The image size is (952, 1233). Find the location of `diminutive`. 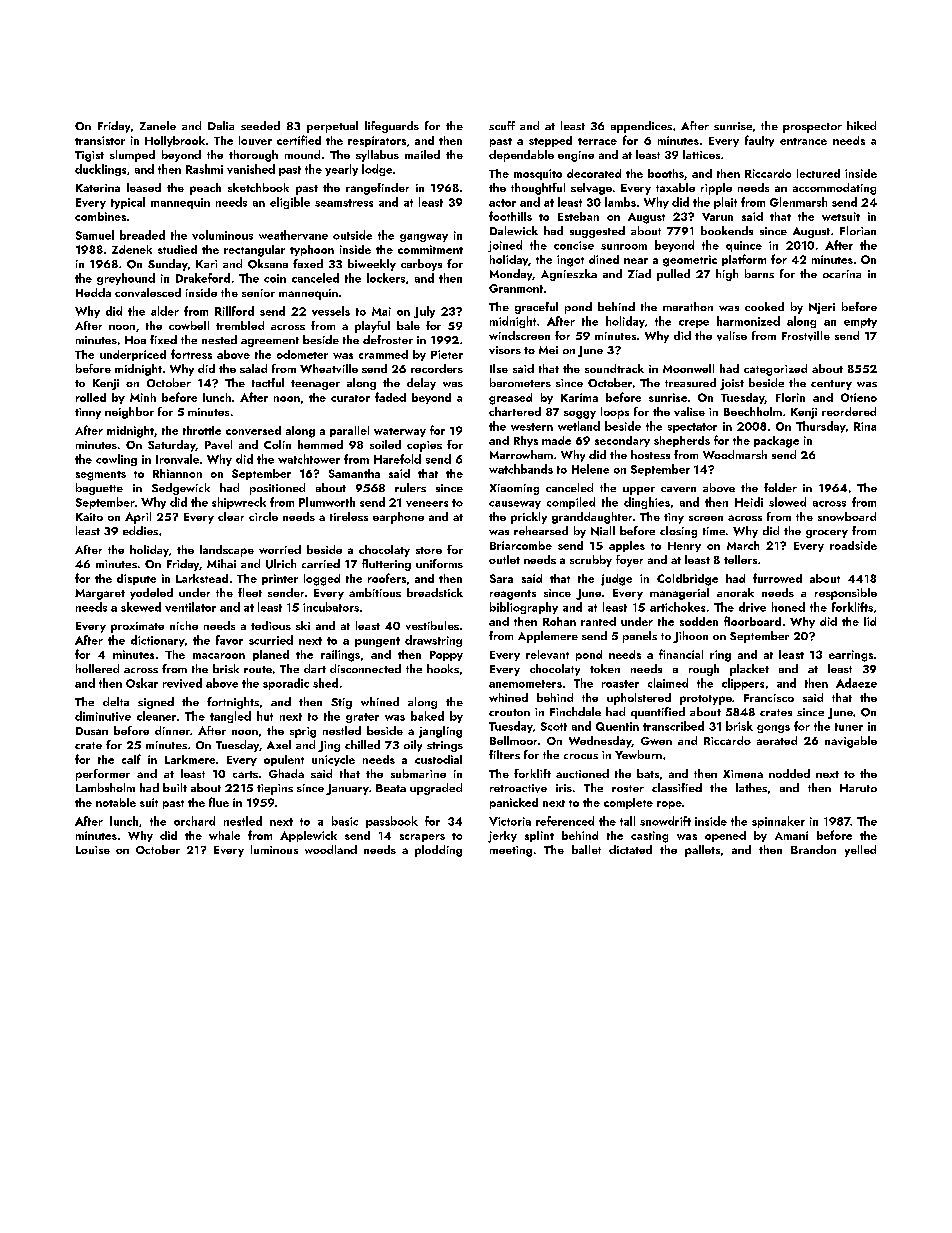

diminutive is located at coordinates (103, 716).
